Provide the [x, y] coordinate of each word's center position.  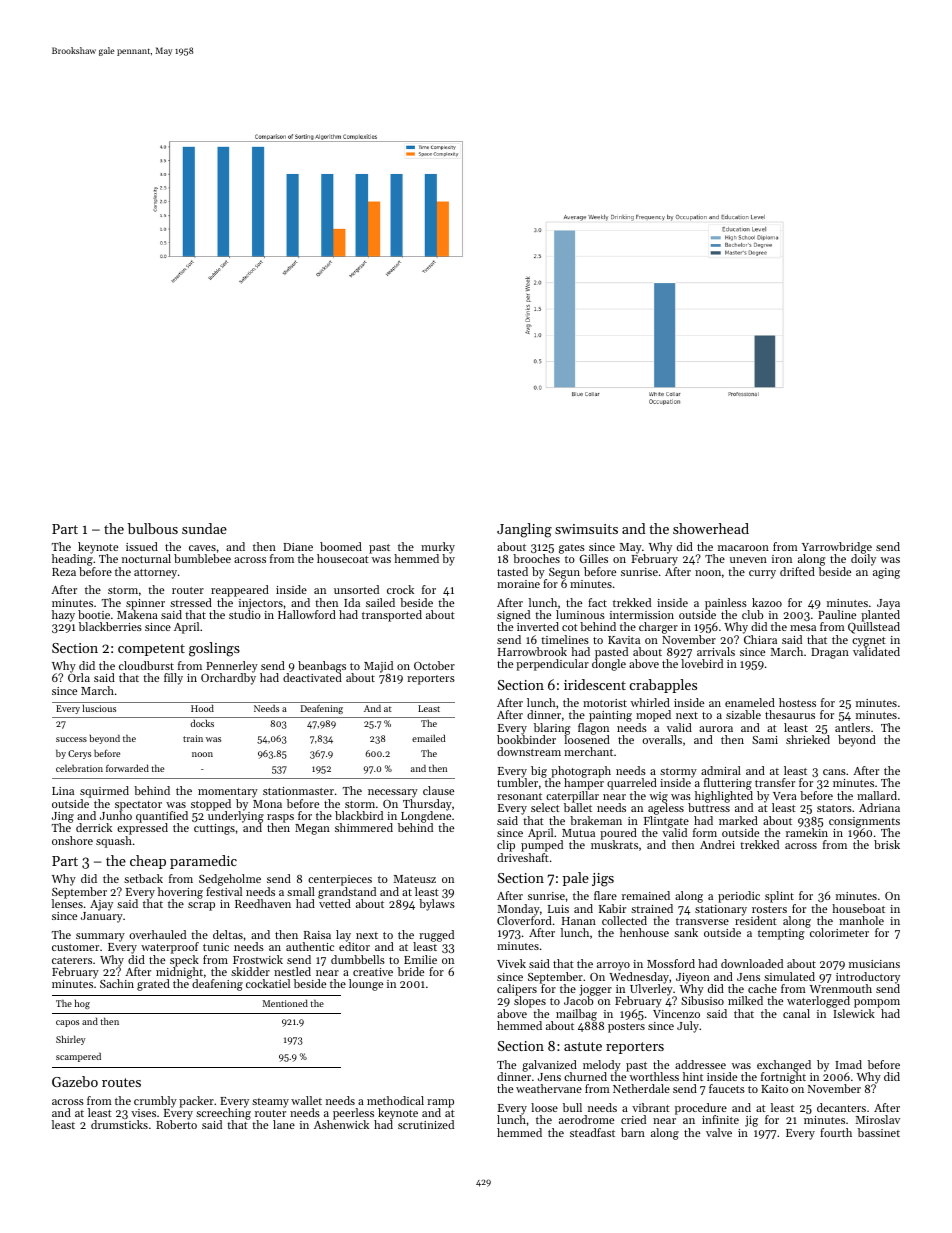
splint [779, 897]
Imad [848, 1064]
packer [196, 1102]
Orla [79, 677]
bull [572, 1107]
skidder [250, 971]
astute [583, 1046]
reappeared [240, 591]
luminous [580, 614]
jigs [603, 880]
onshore [72, 840]
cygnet [869, 642]
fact [597, 602]
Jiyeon [693, 978]
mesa [803, 628]
